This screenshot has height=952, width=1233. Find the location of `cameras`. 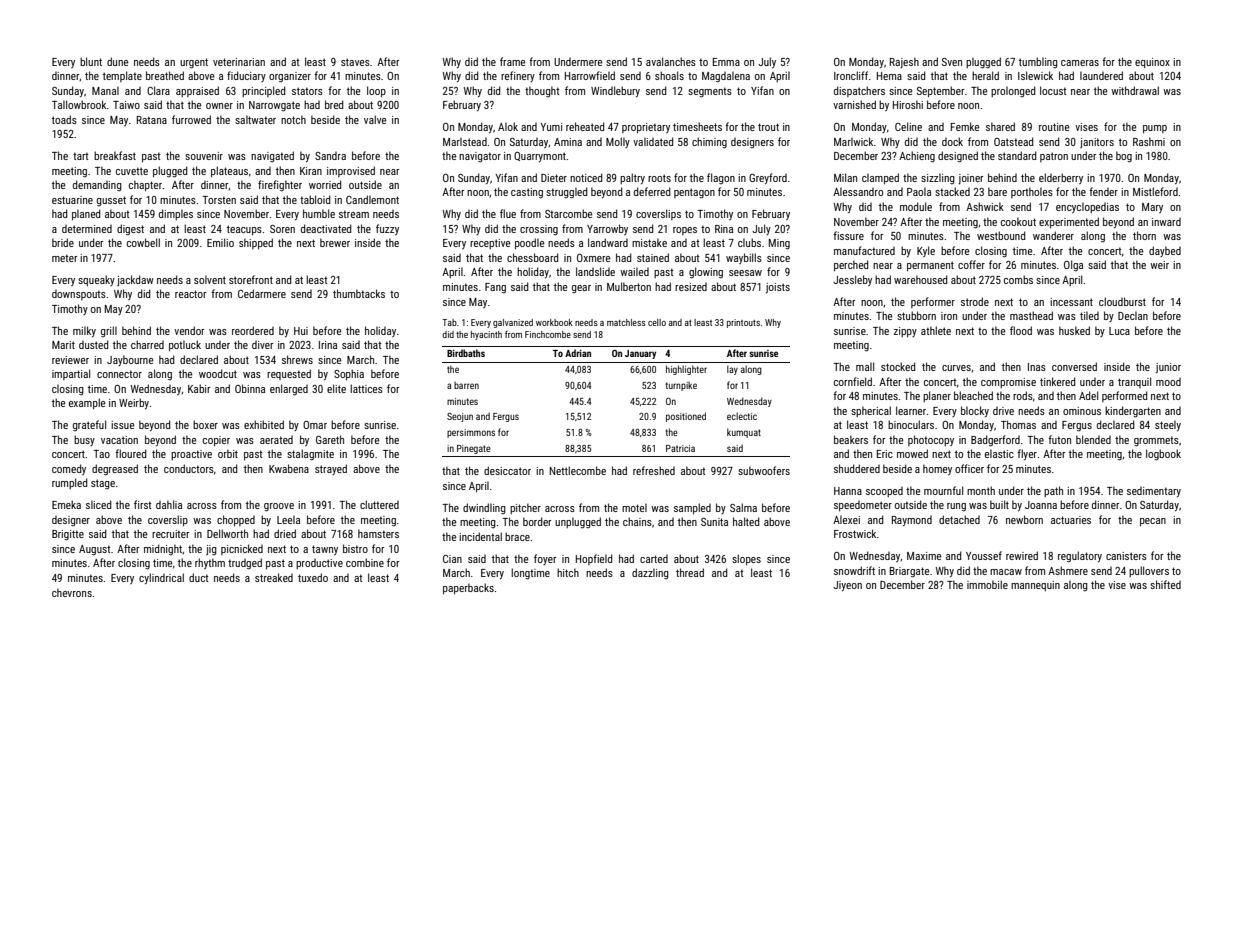

cameras is located at coordinates (1080, 63).
